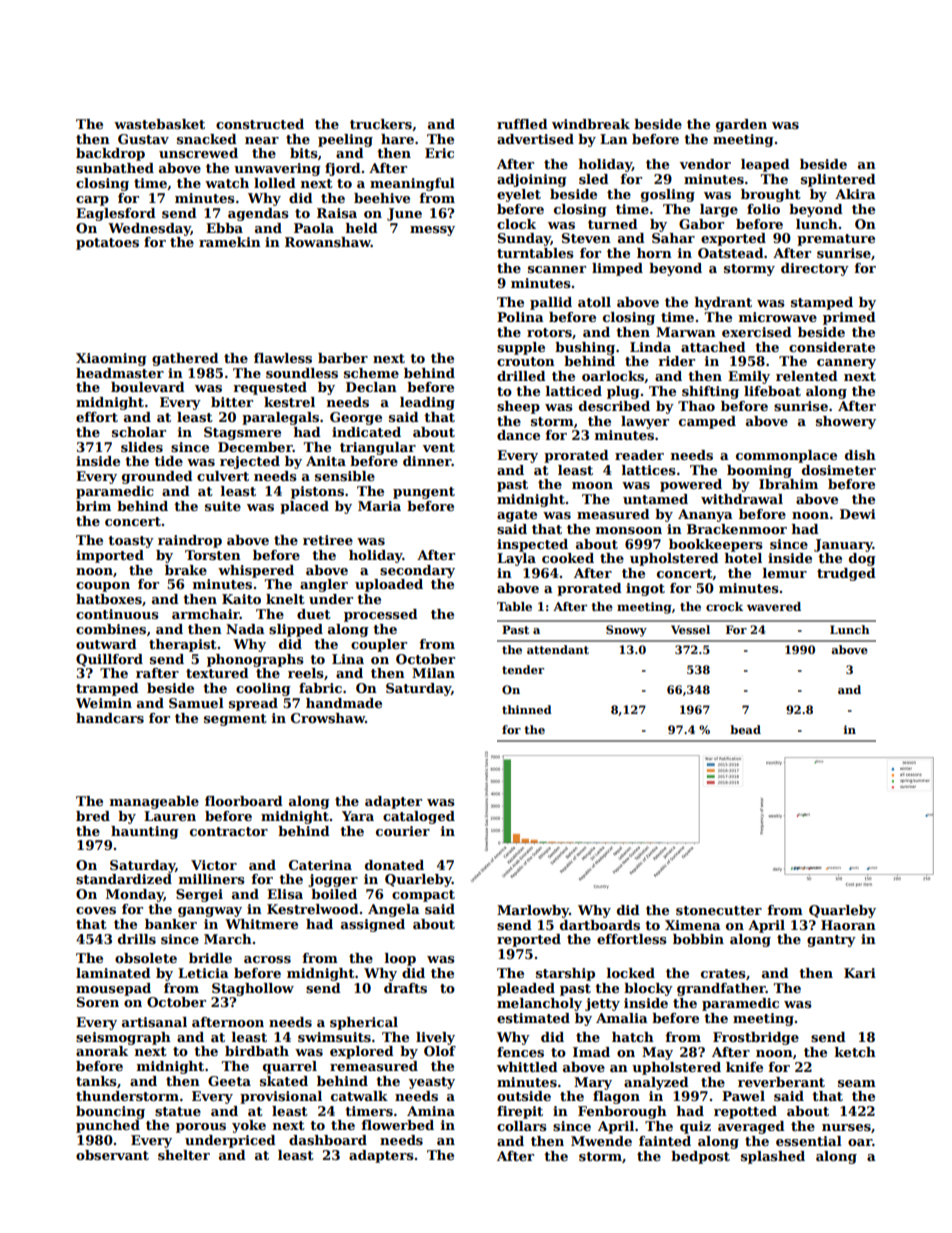 This image has height=1233, width=952. I want to click on windbreak, so click(591, 124).
